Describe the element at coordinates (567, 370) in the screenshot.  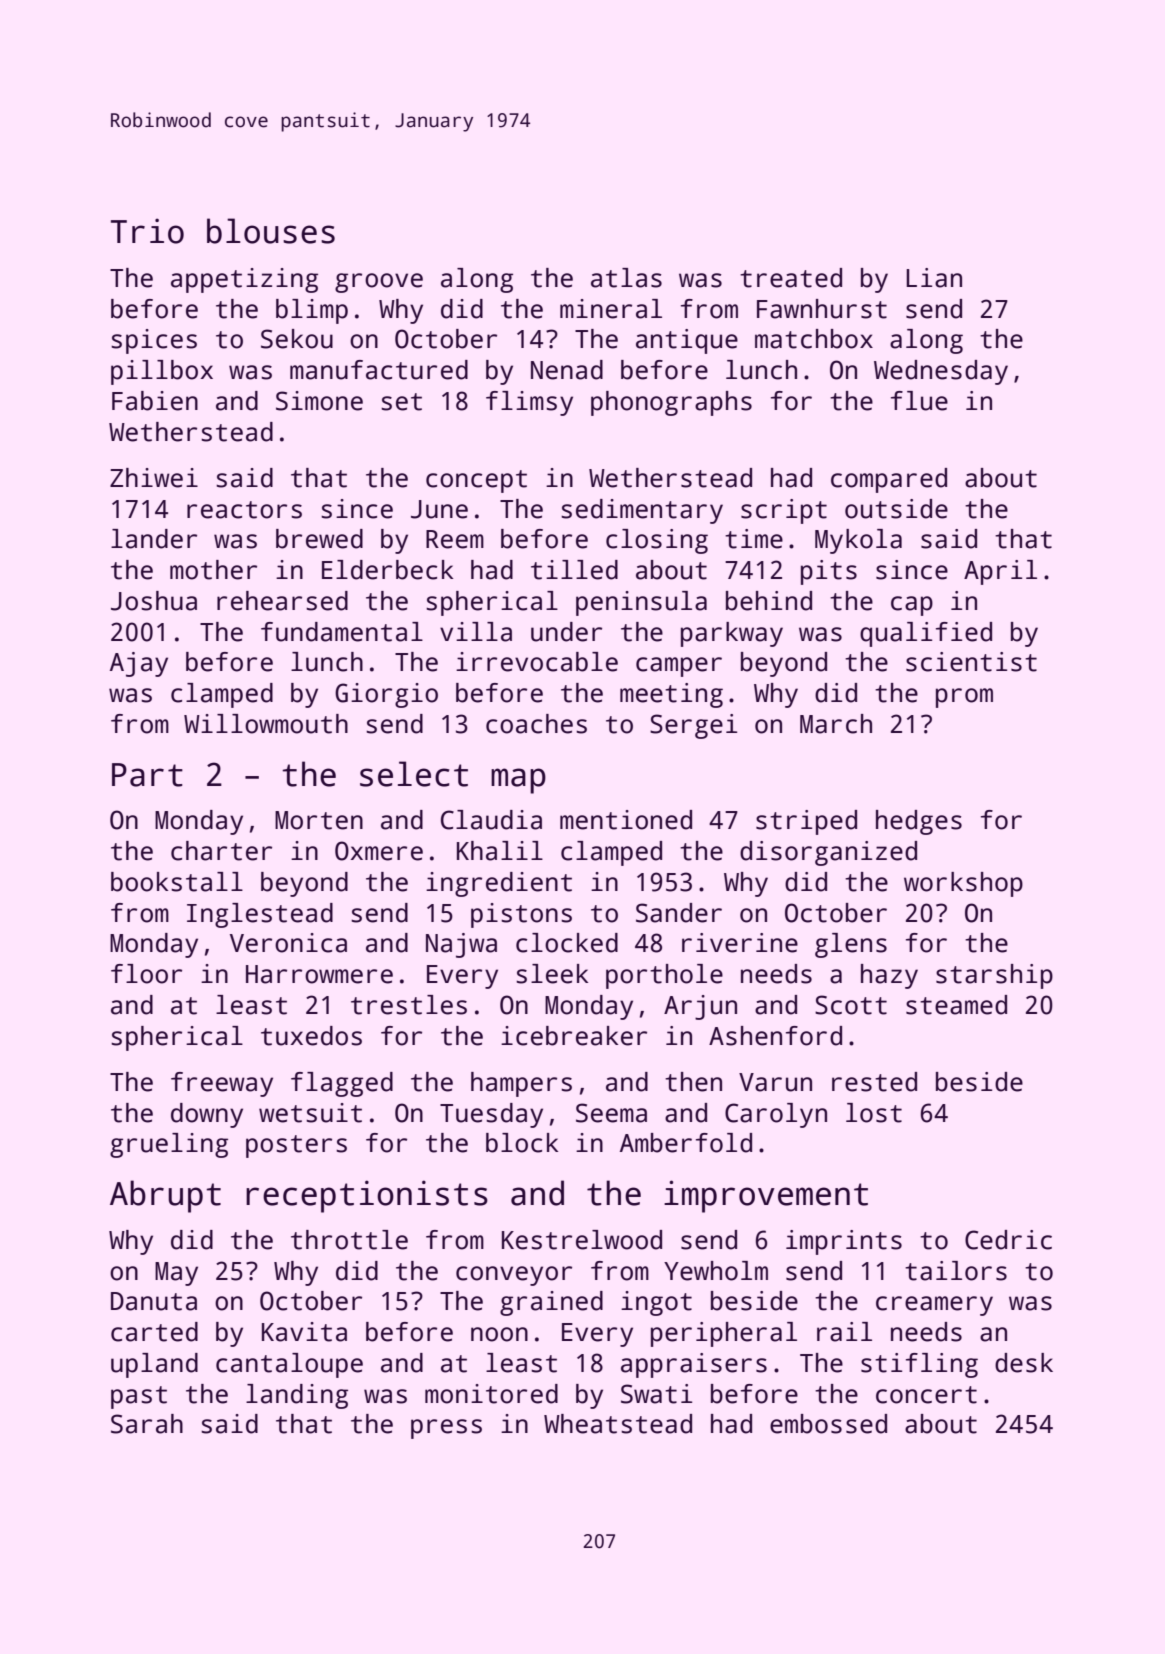
I see `Nenad` at that location.
